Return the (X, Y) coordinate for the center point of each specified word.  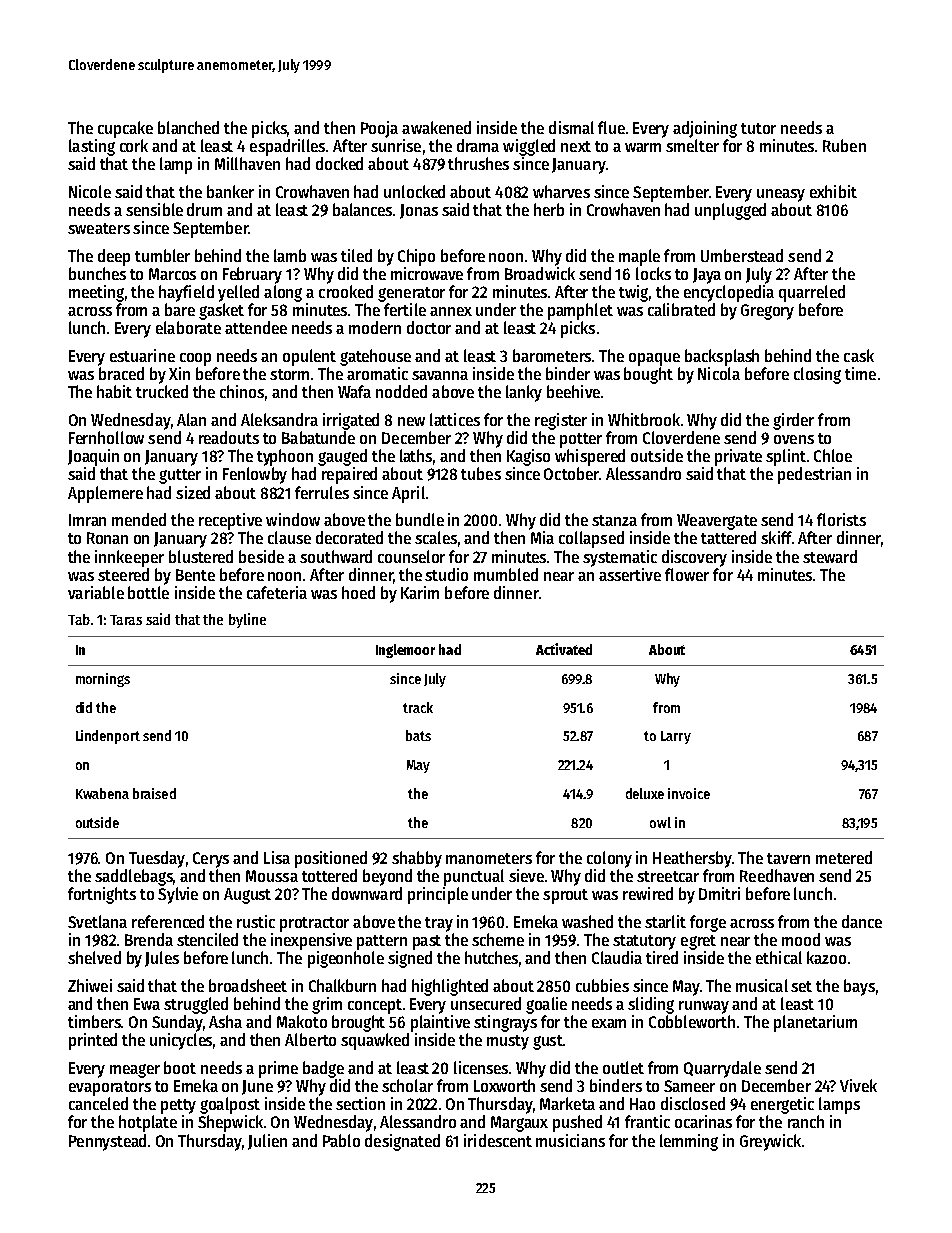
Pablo (341, 1140)
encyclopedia (729, 293)
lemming (689, 1142)
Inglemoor (405, 651)
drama (478, 145)
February (252, 275)
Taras (126, 620)
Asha (225, 1021)
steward (830, 556)
